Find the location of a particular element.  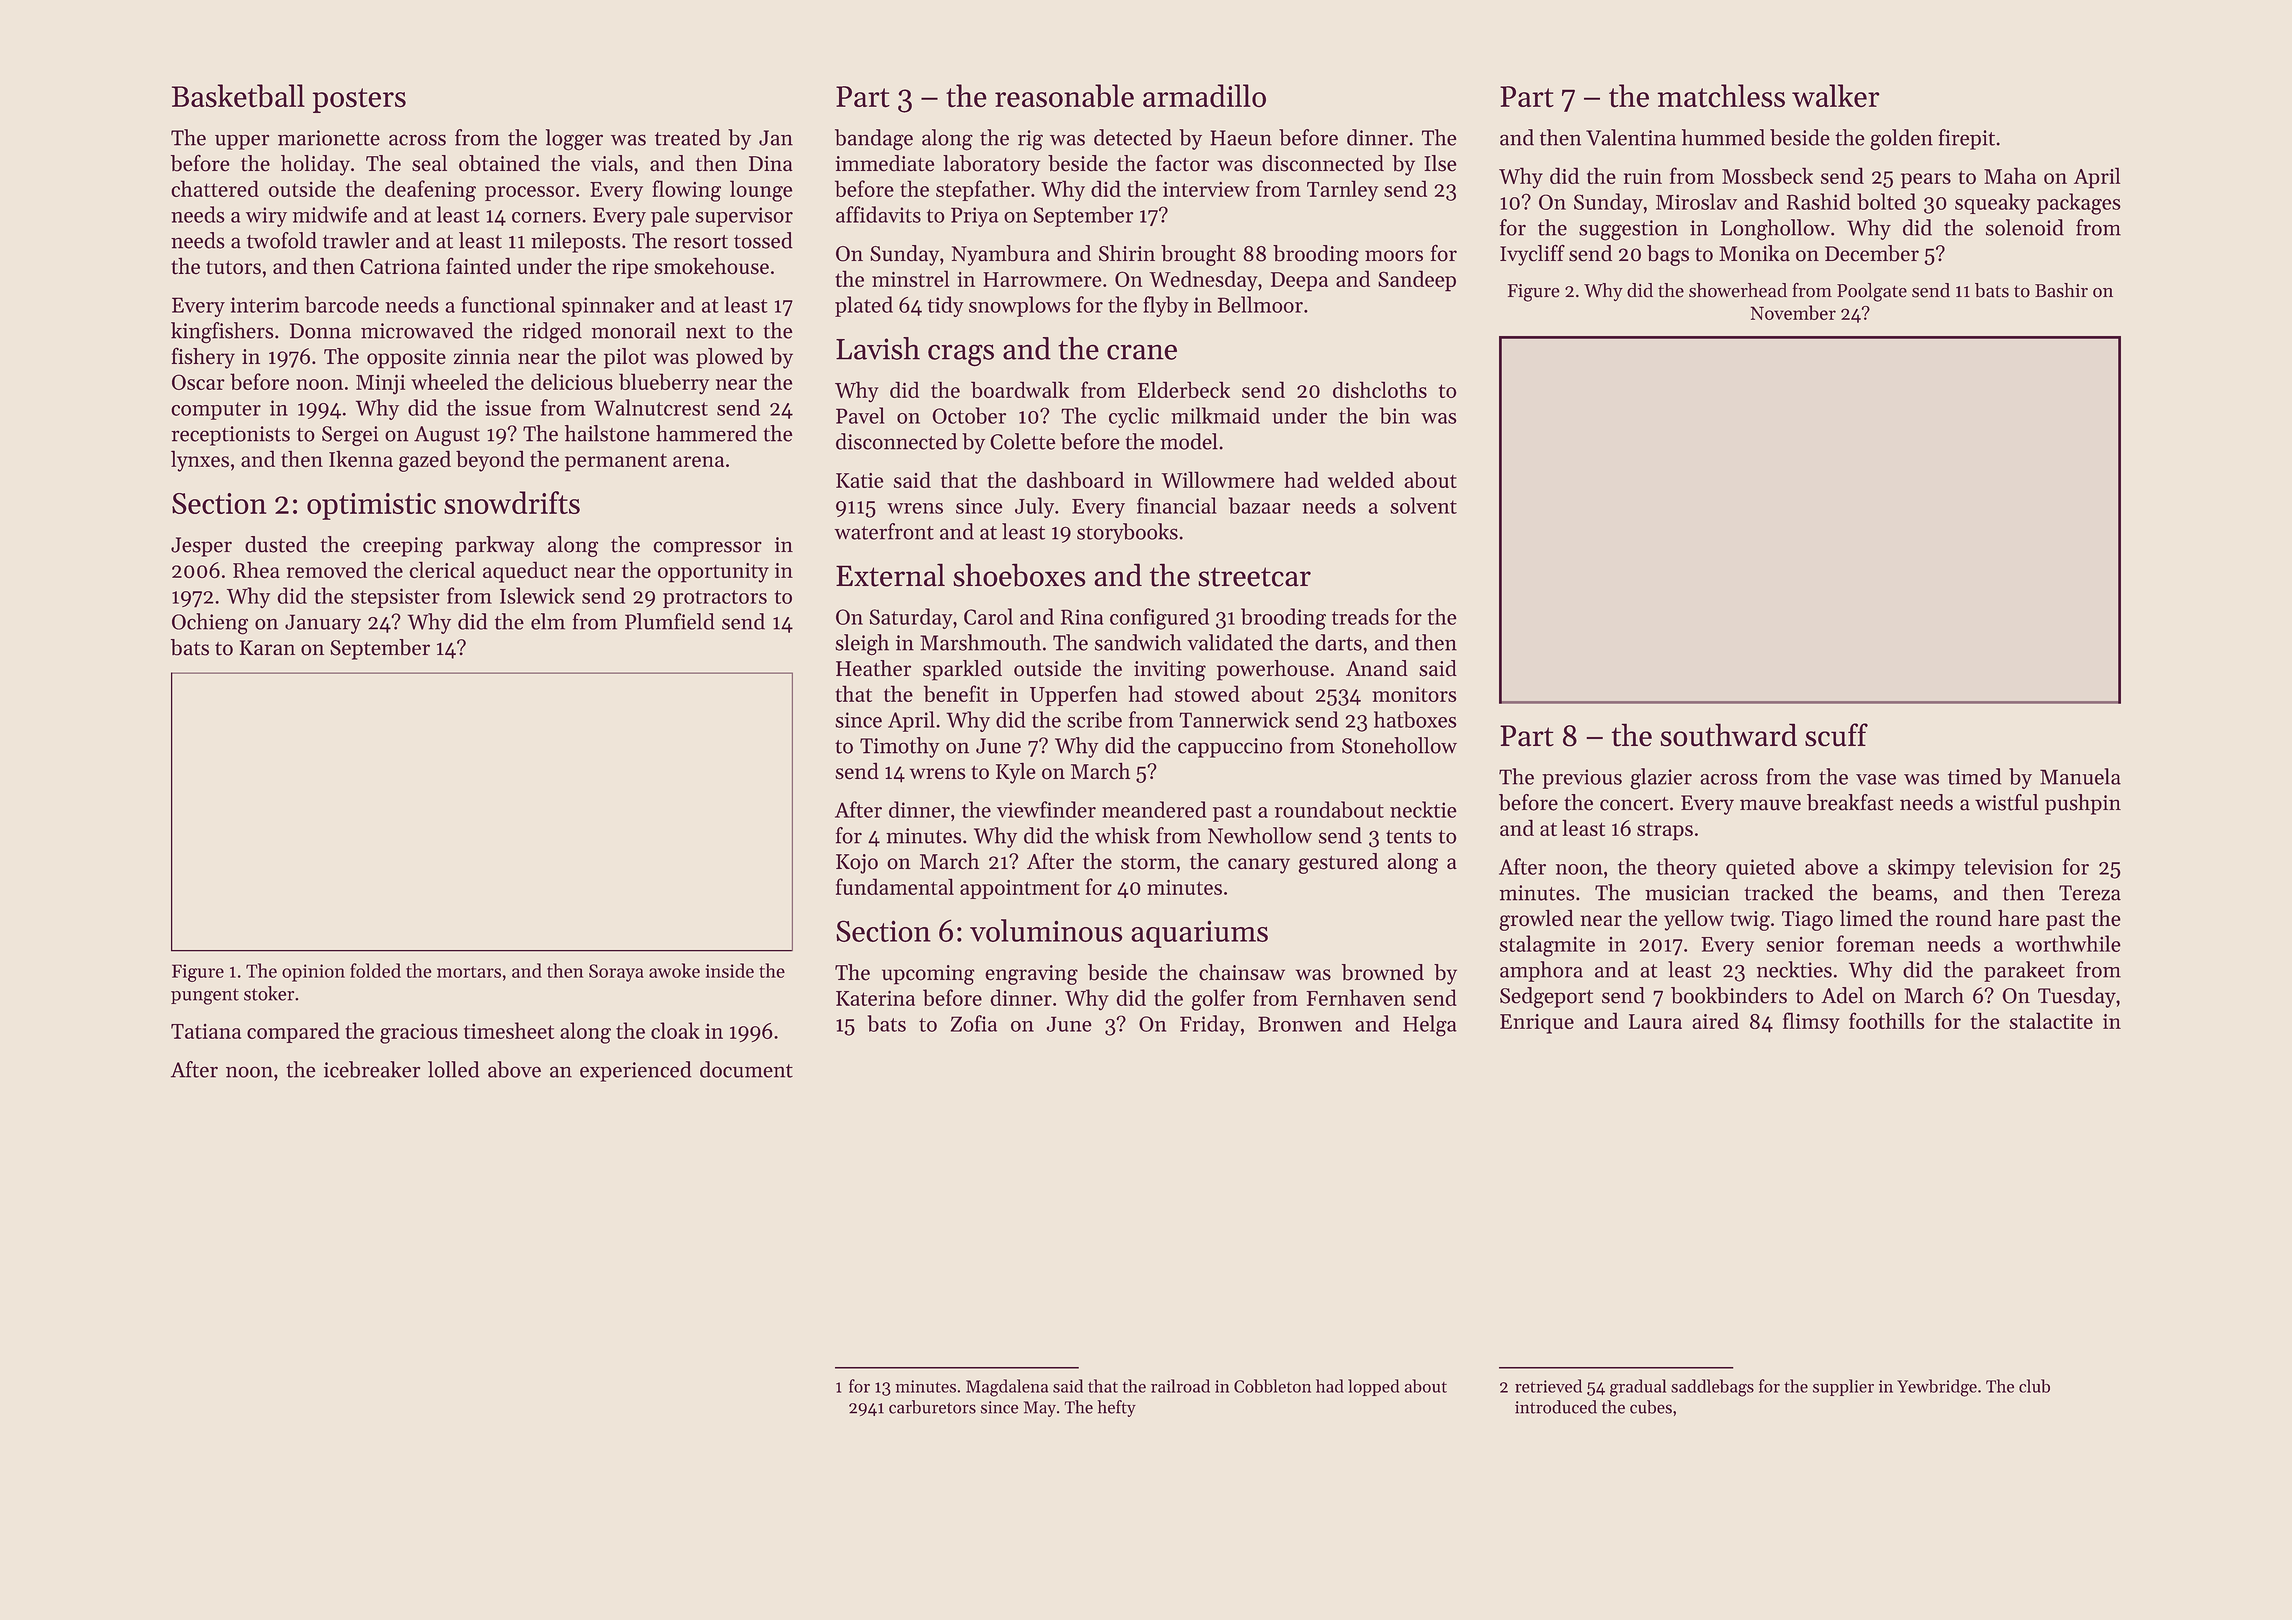

Bashir is located at coordinates (2061, 290).
